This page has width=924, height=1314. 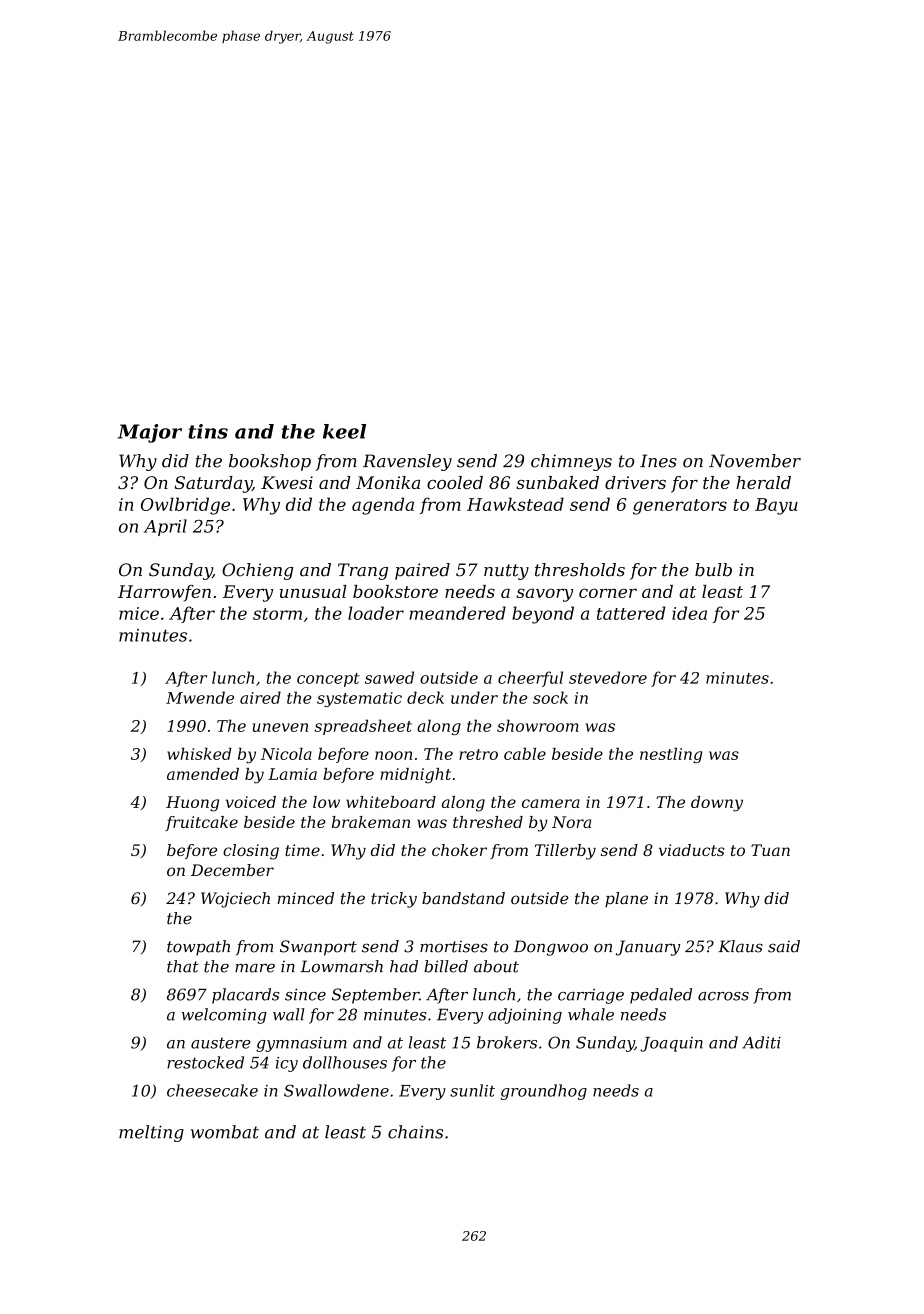 What do you see at coordinates (165, 527) in the page?
I see `April` at bounding box center [165, 527].
